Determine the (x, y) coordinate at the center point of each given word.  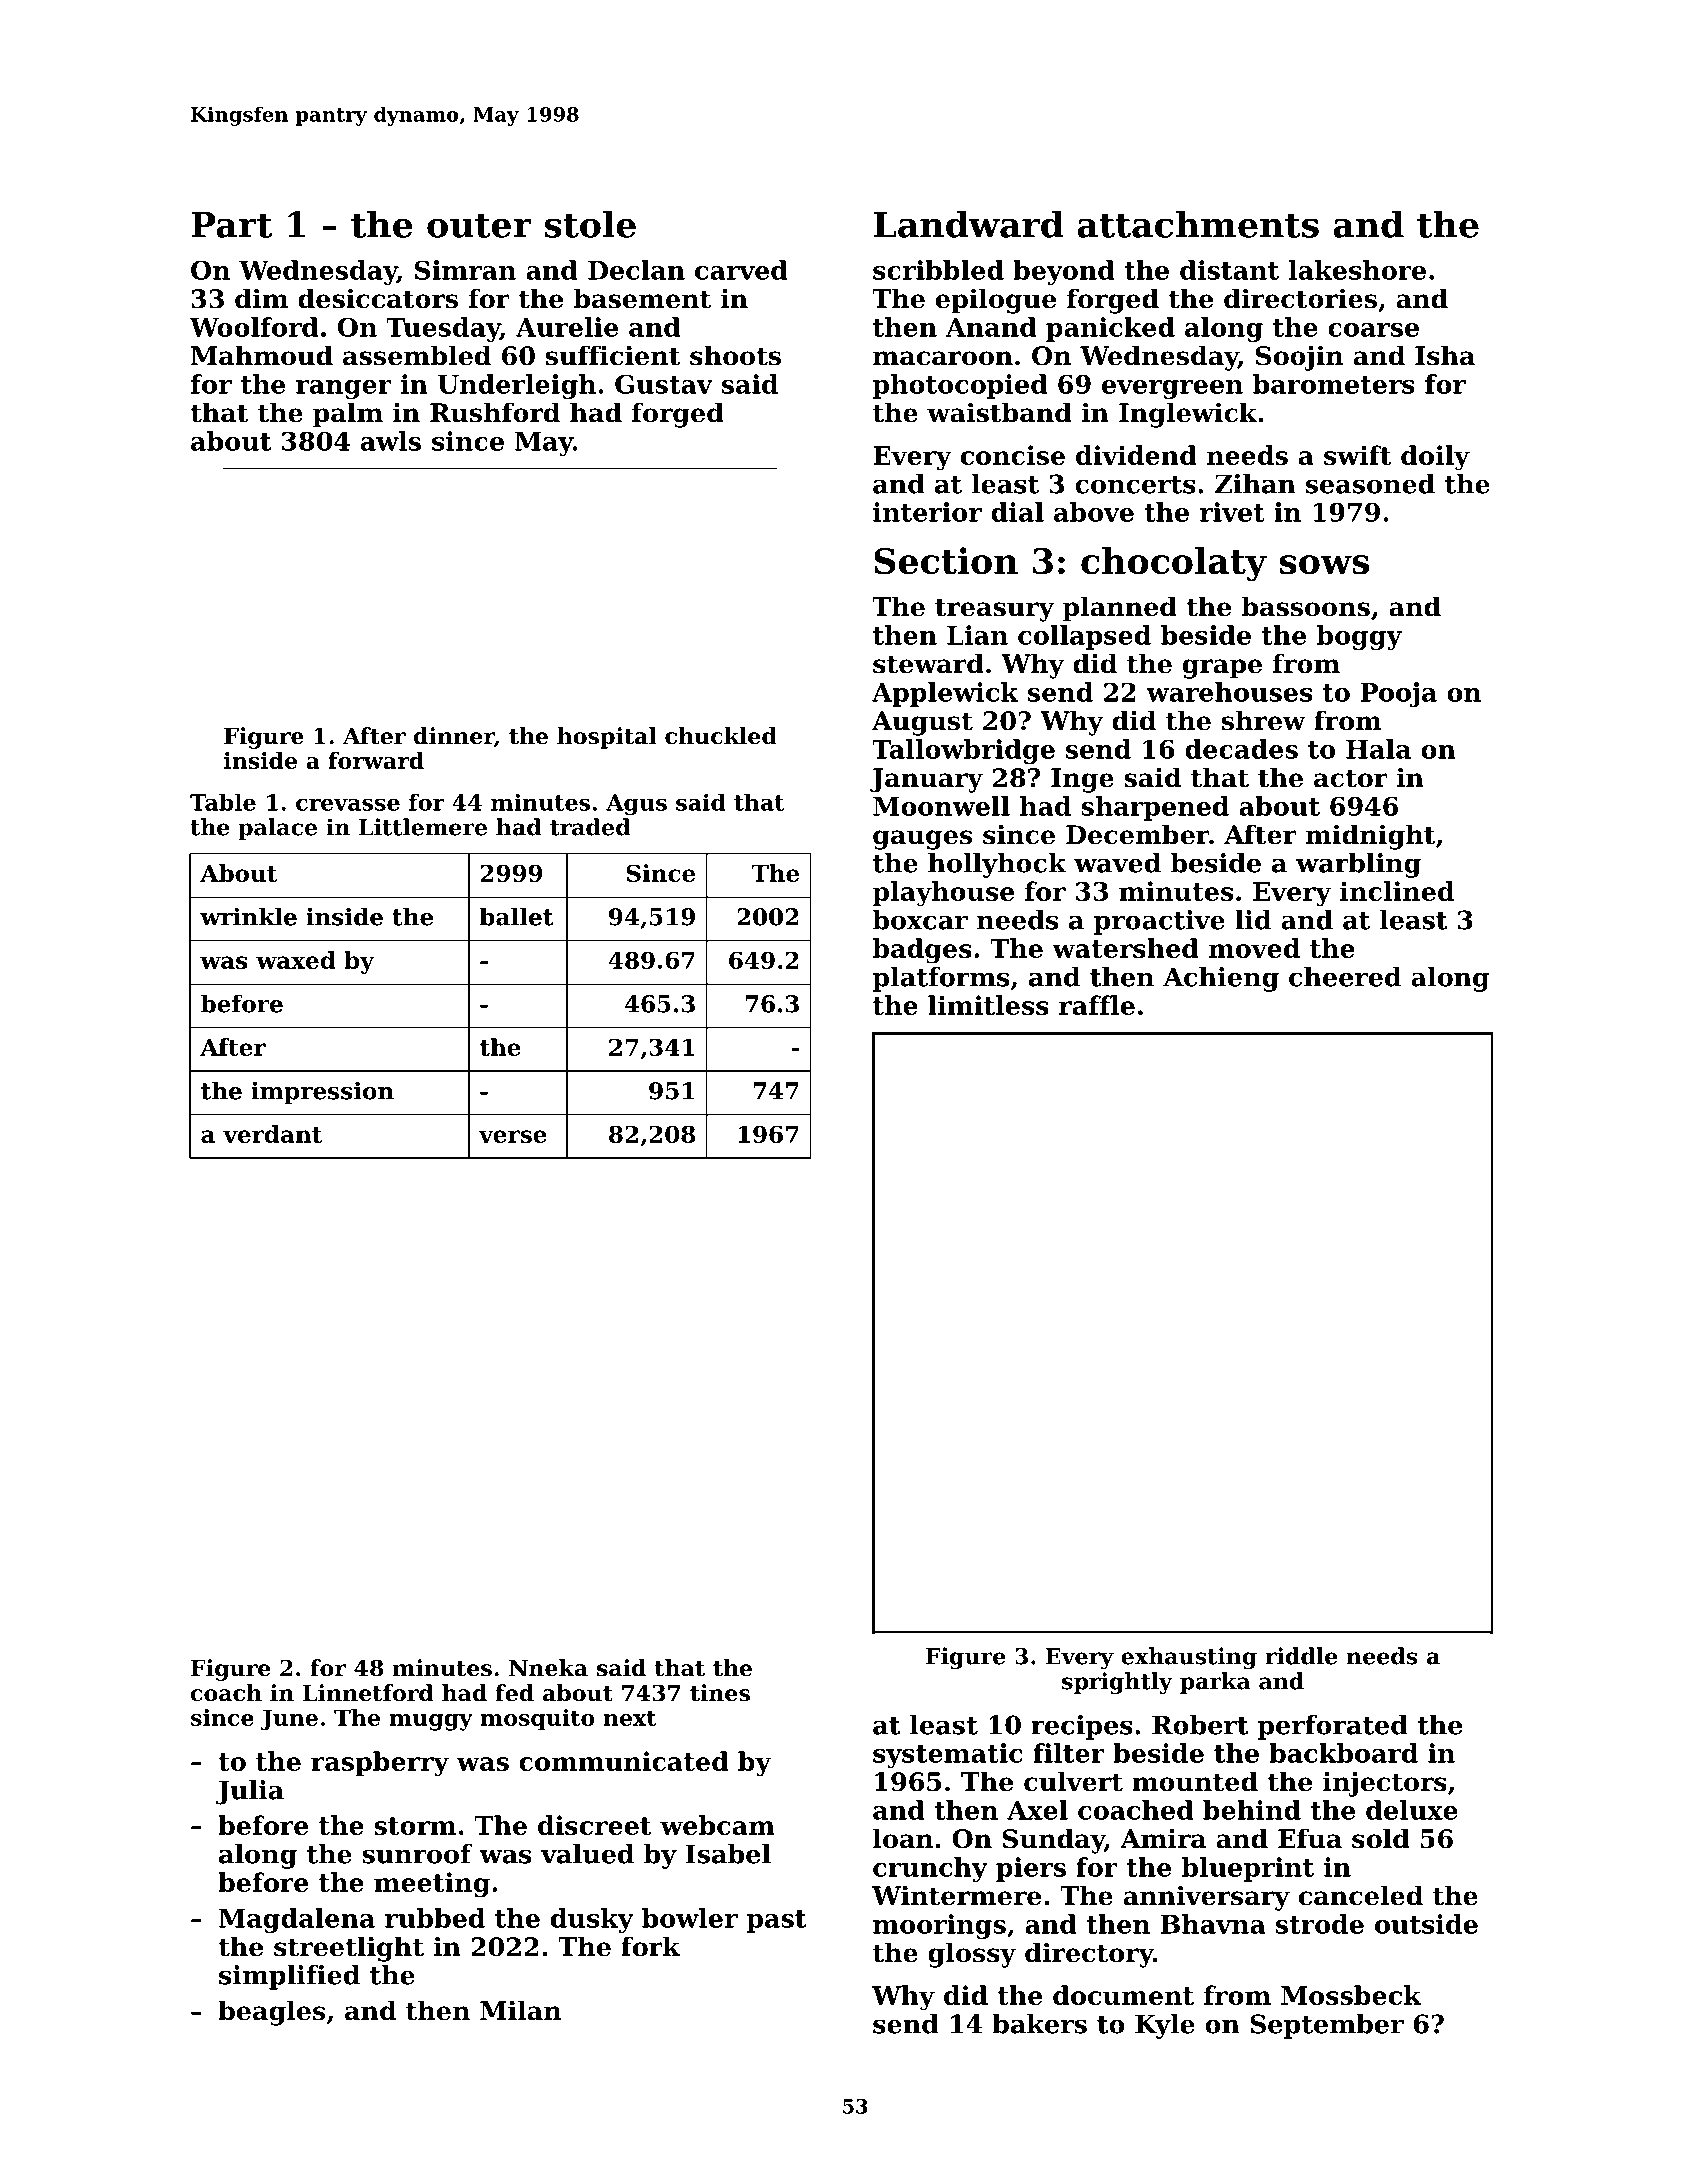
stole (590, 224)
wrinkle (248, 916)
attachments (1198, 224)
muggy (431, 1722)
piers (1031, 1869)
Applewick (945, 694)
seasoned (1370, 484)
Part (231, 225)
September (1327, 2026)
